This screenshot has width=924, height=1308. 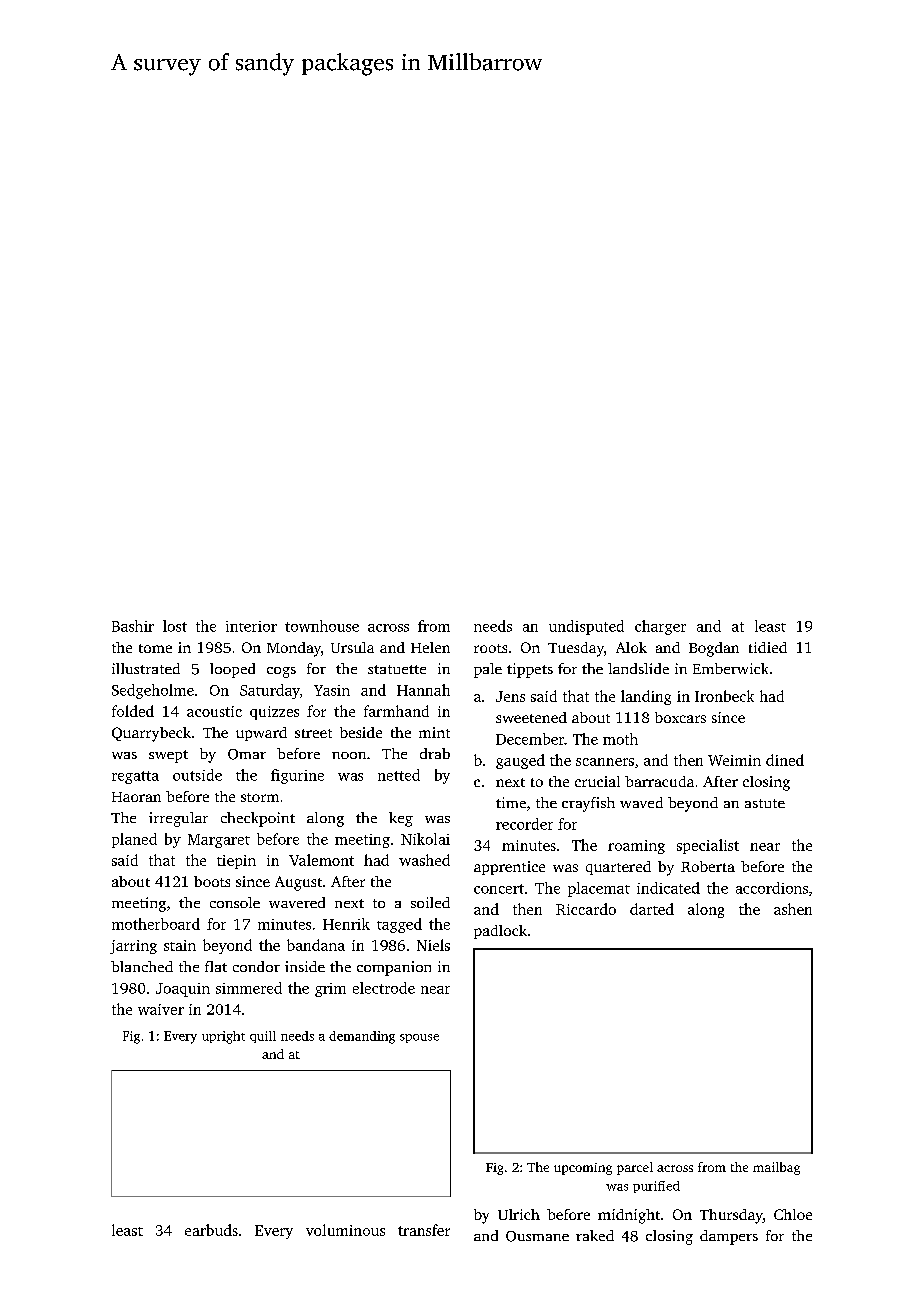 I want to click on Nikolai, so click(x=425, y=839).
